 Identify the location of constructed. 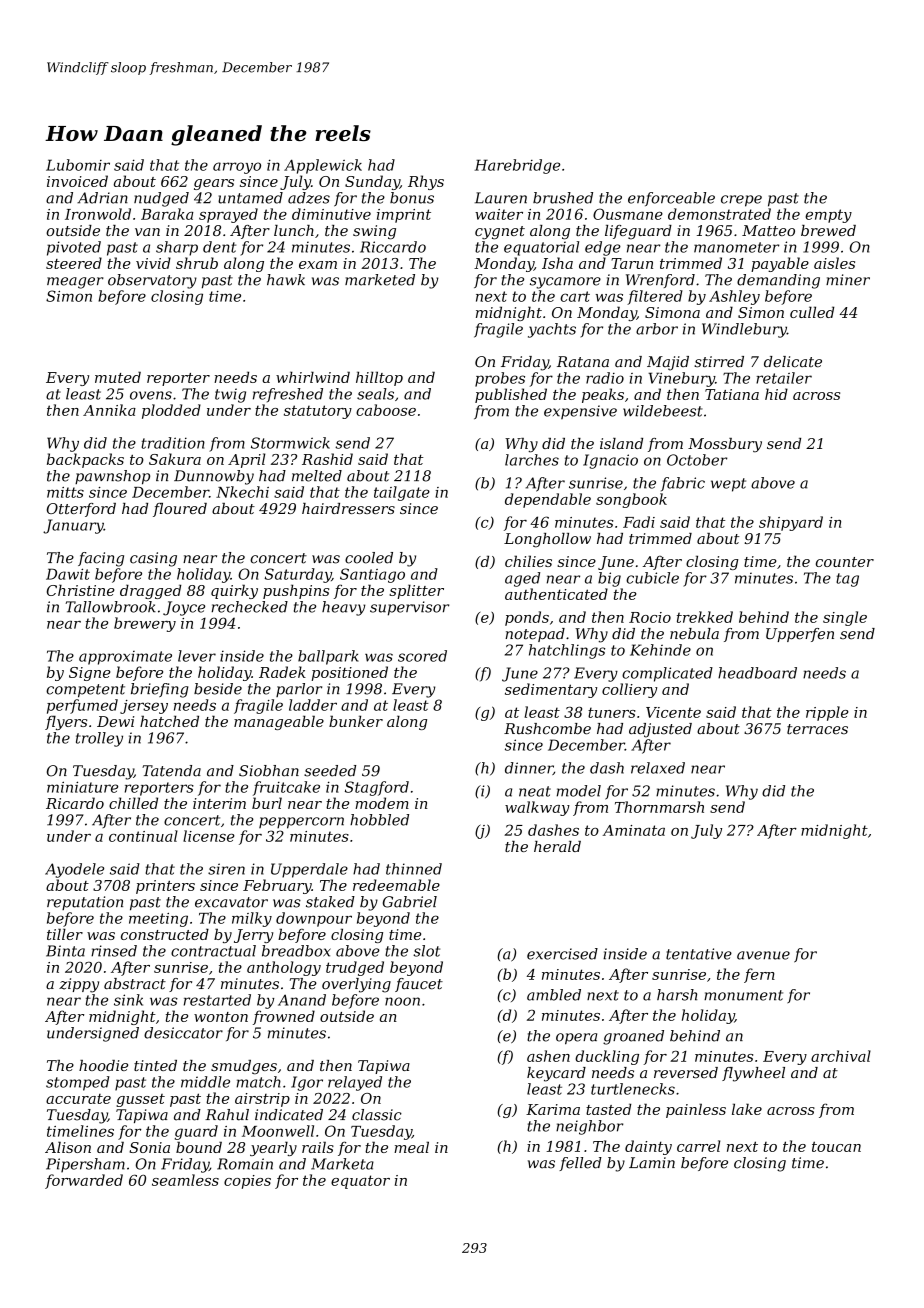
(165, 934).
